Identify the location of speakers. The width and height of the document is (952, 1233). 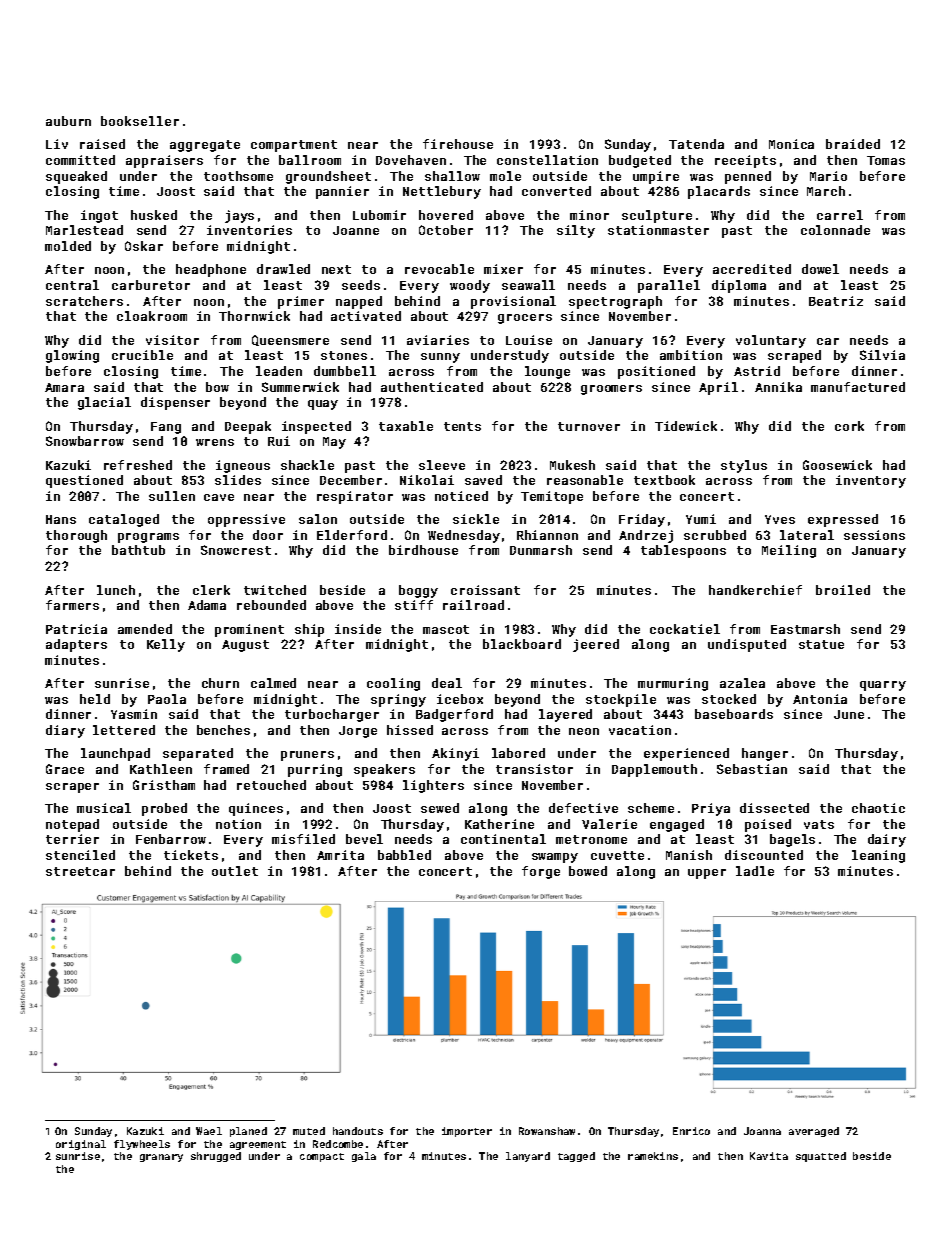
(384, 770).
